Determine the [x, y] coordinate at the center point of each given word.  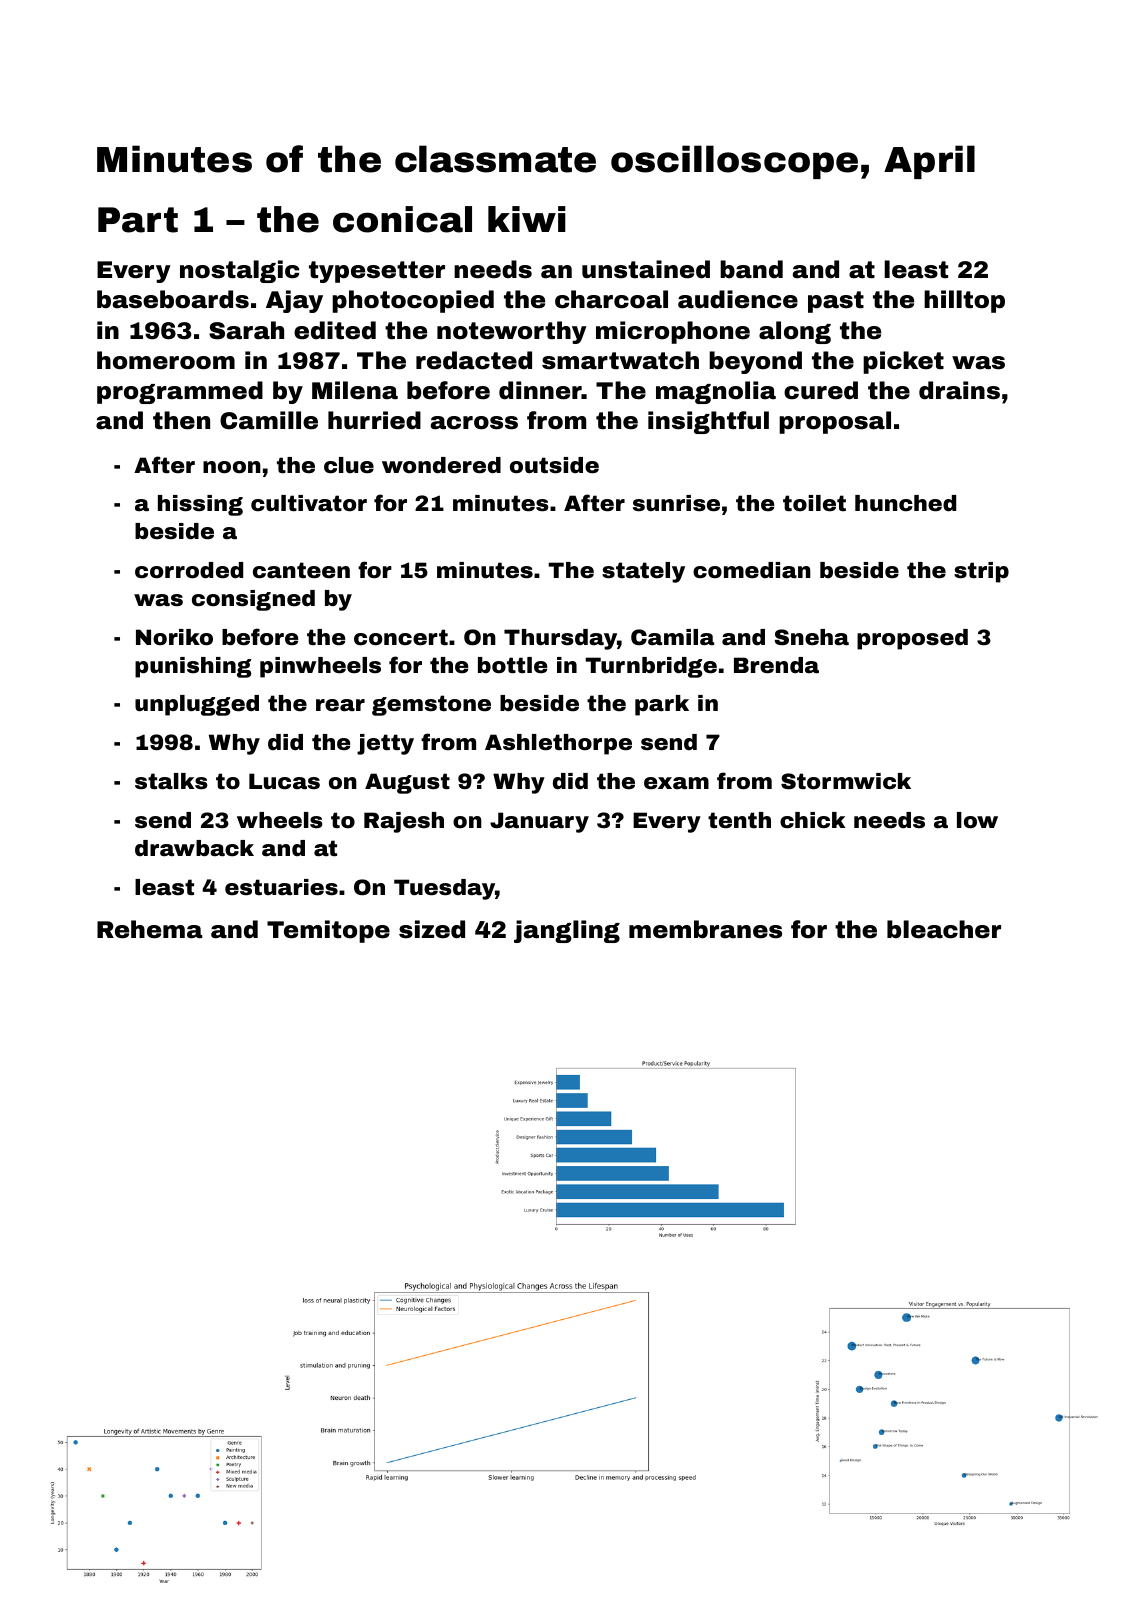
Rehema [150, 929]
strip [981, 572]
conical [402, 219]
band [751, 269]
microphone [673, 332]
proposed [912, 639]
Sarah [246, 330]
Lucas [284, 781]
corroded [189, 570]
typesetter [377, 272]
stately [643, 572]
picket [903, 362]
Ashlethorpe [558, 744]
